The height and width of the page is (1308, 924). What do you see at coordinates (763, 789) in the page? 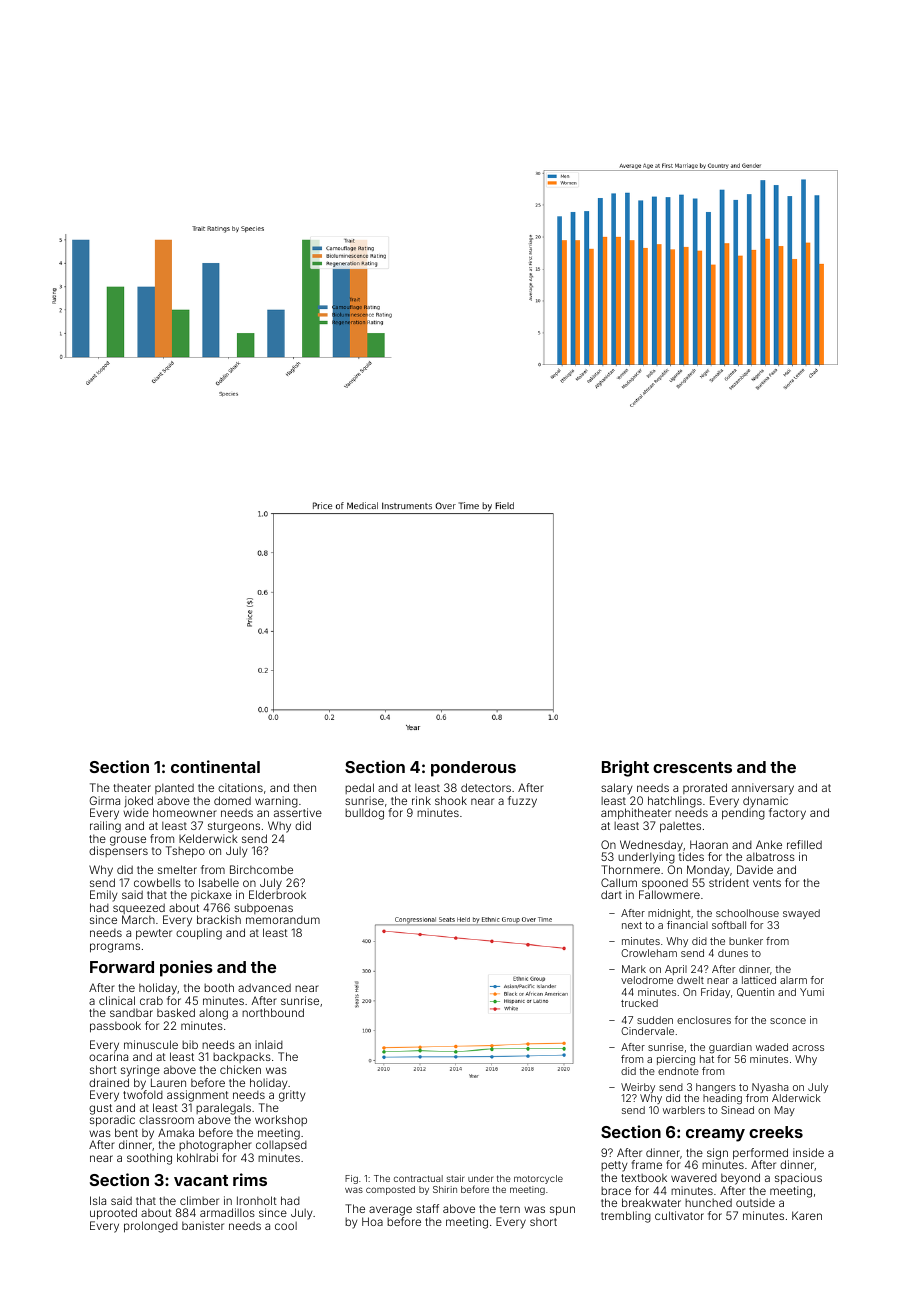
I see `anniversary` at bounding box center [763, 789].
